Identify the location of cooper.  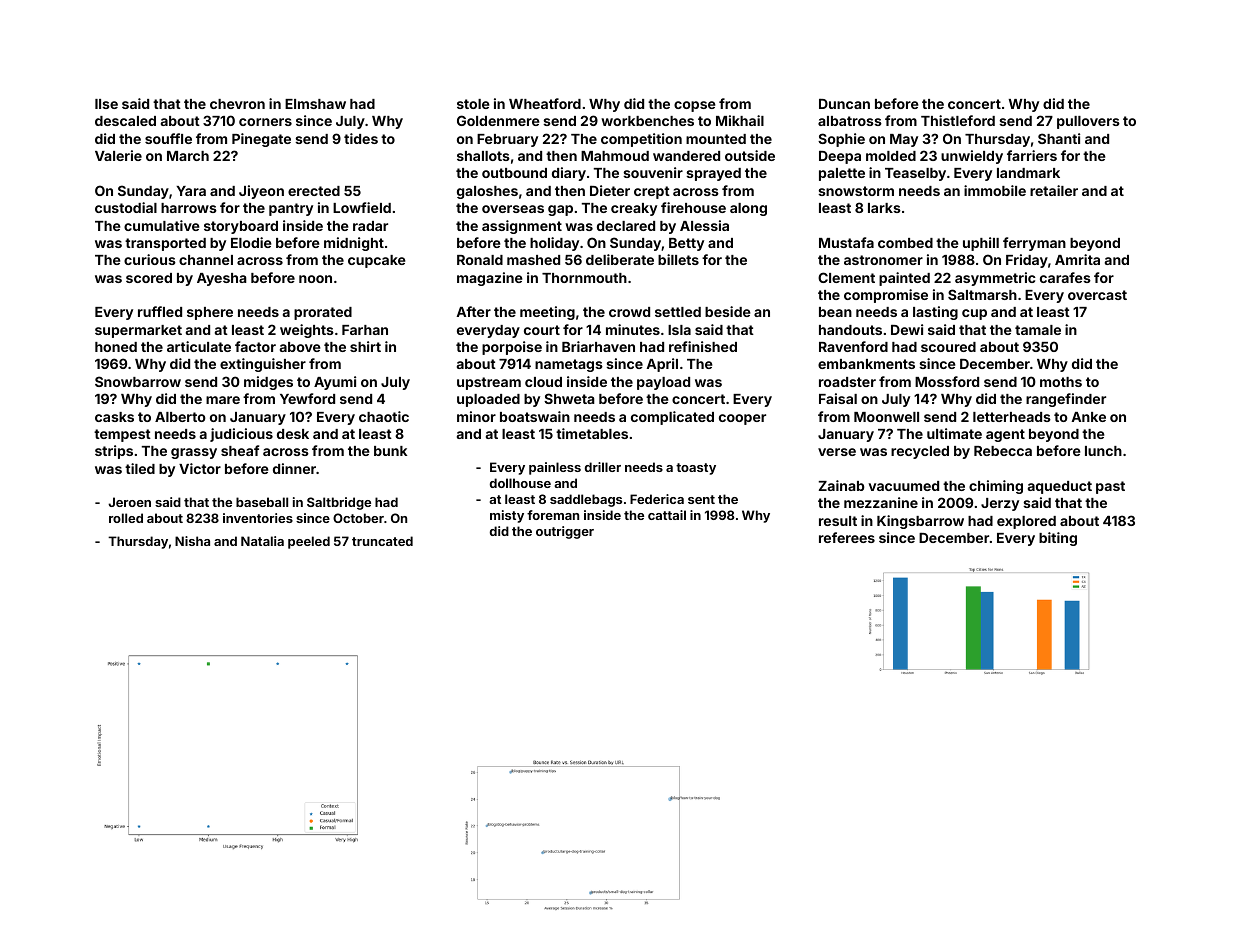
(742, 419).
